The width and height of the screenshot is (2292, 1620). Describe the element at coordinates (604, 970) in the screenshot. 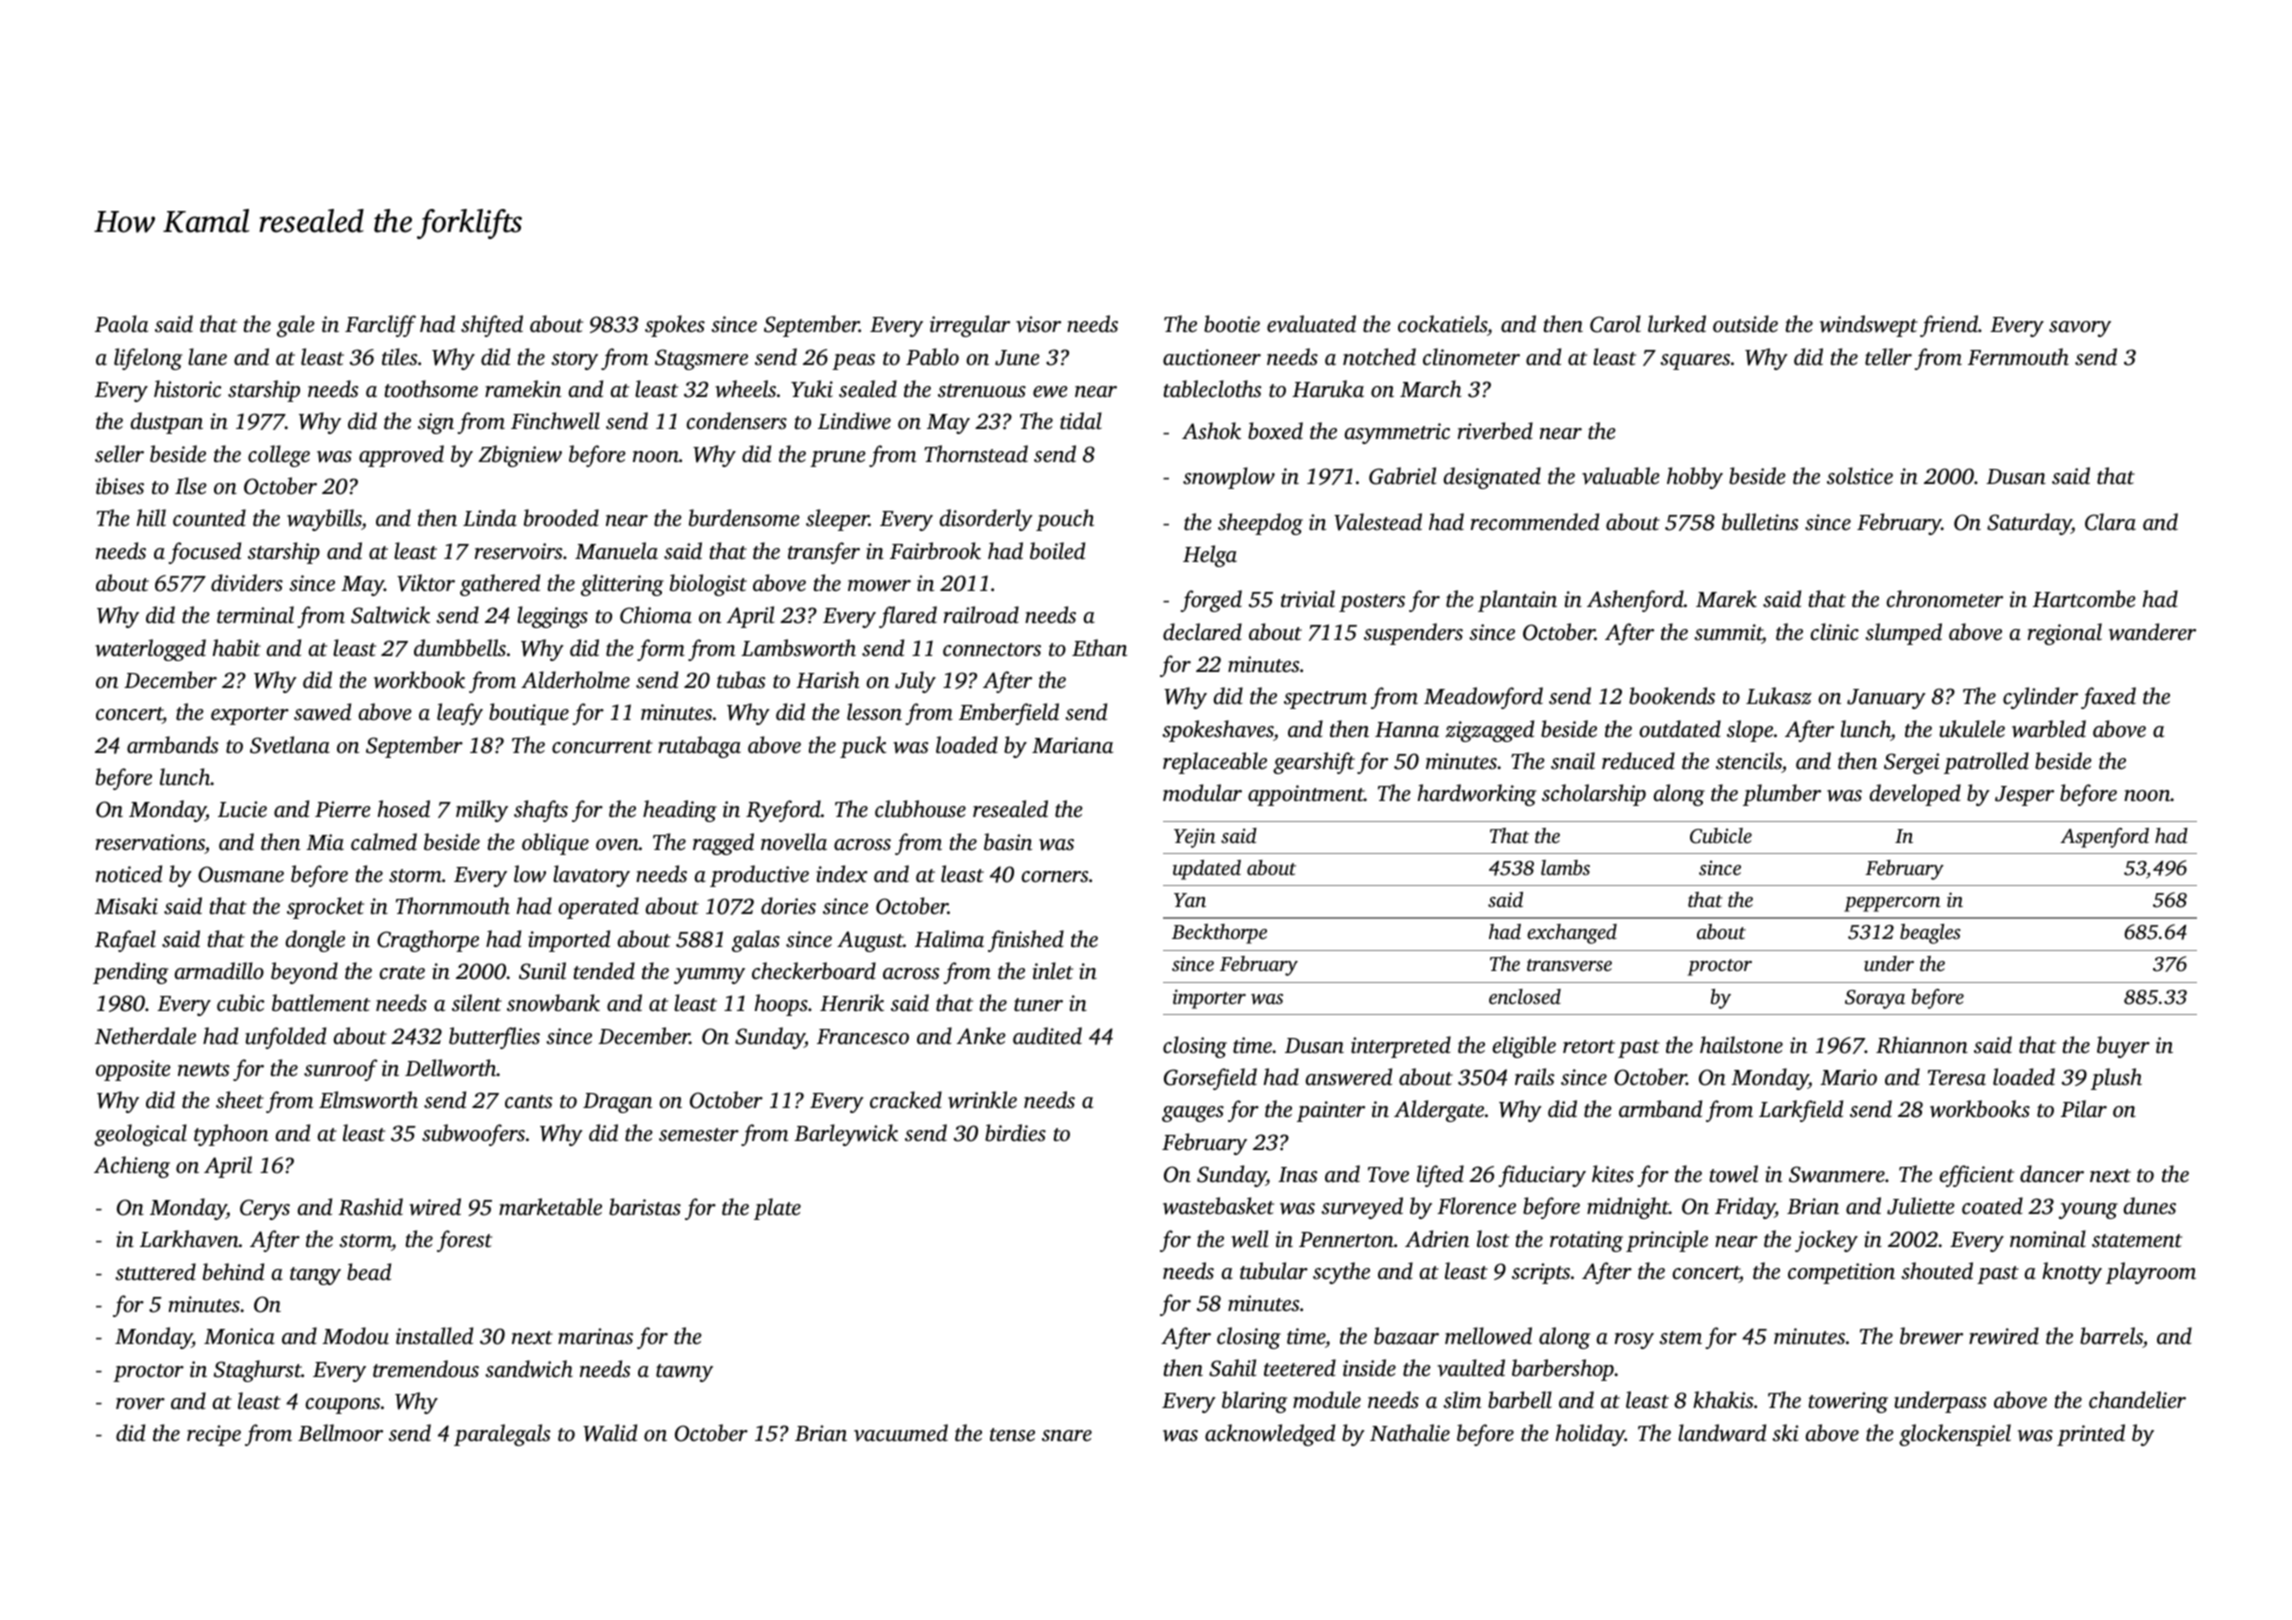

I see `tended` at that location.
